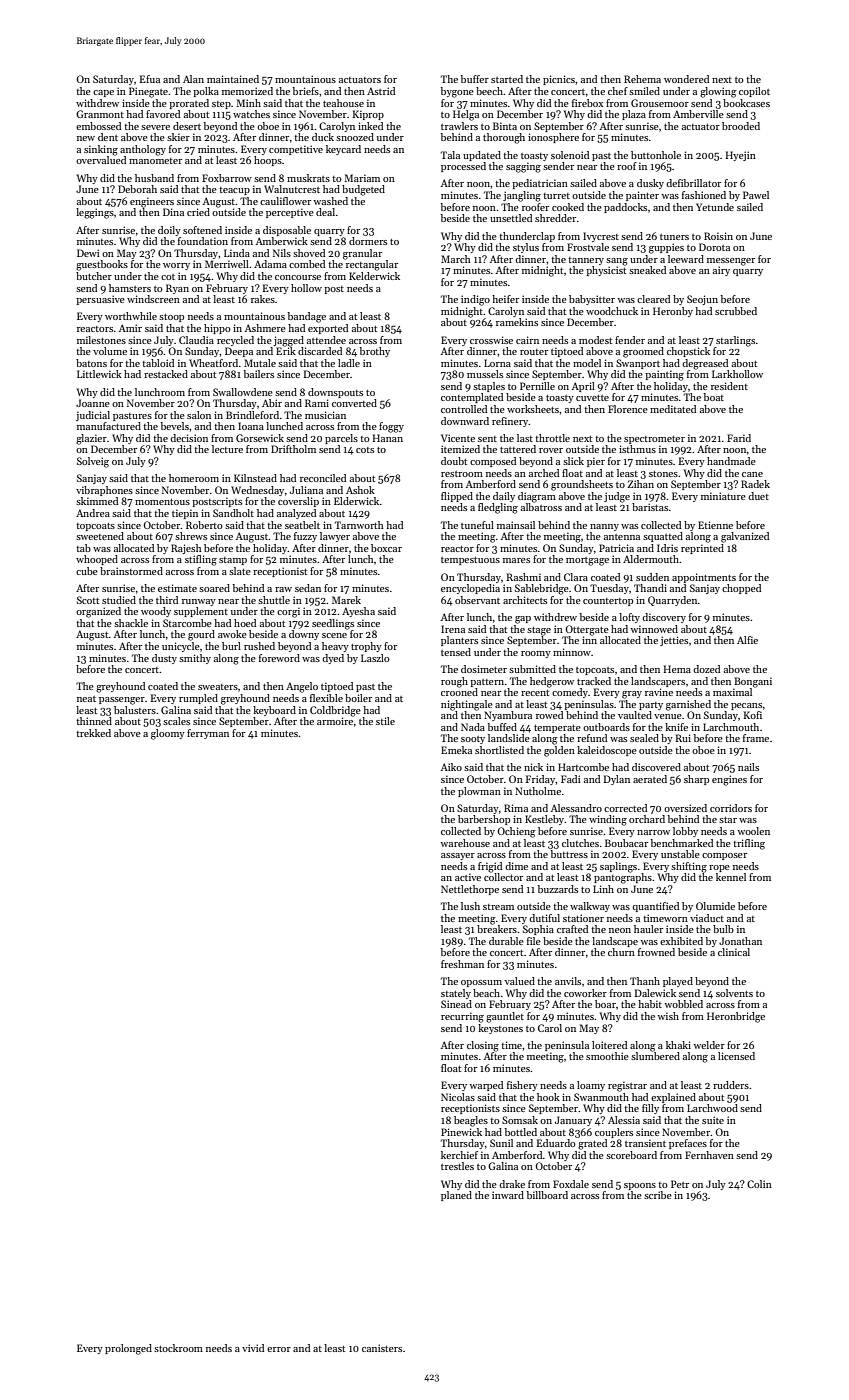 The height and width of the screenshot is (1400, 849). Describe the element at coordinates (516, 560) in the screenshot. I see `mares` at that location.
